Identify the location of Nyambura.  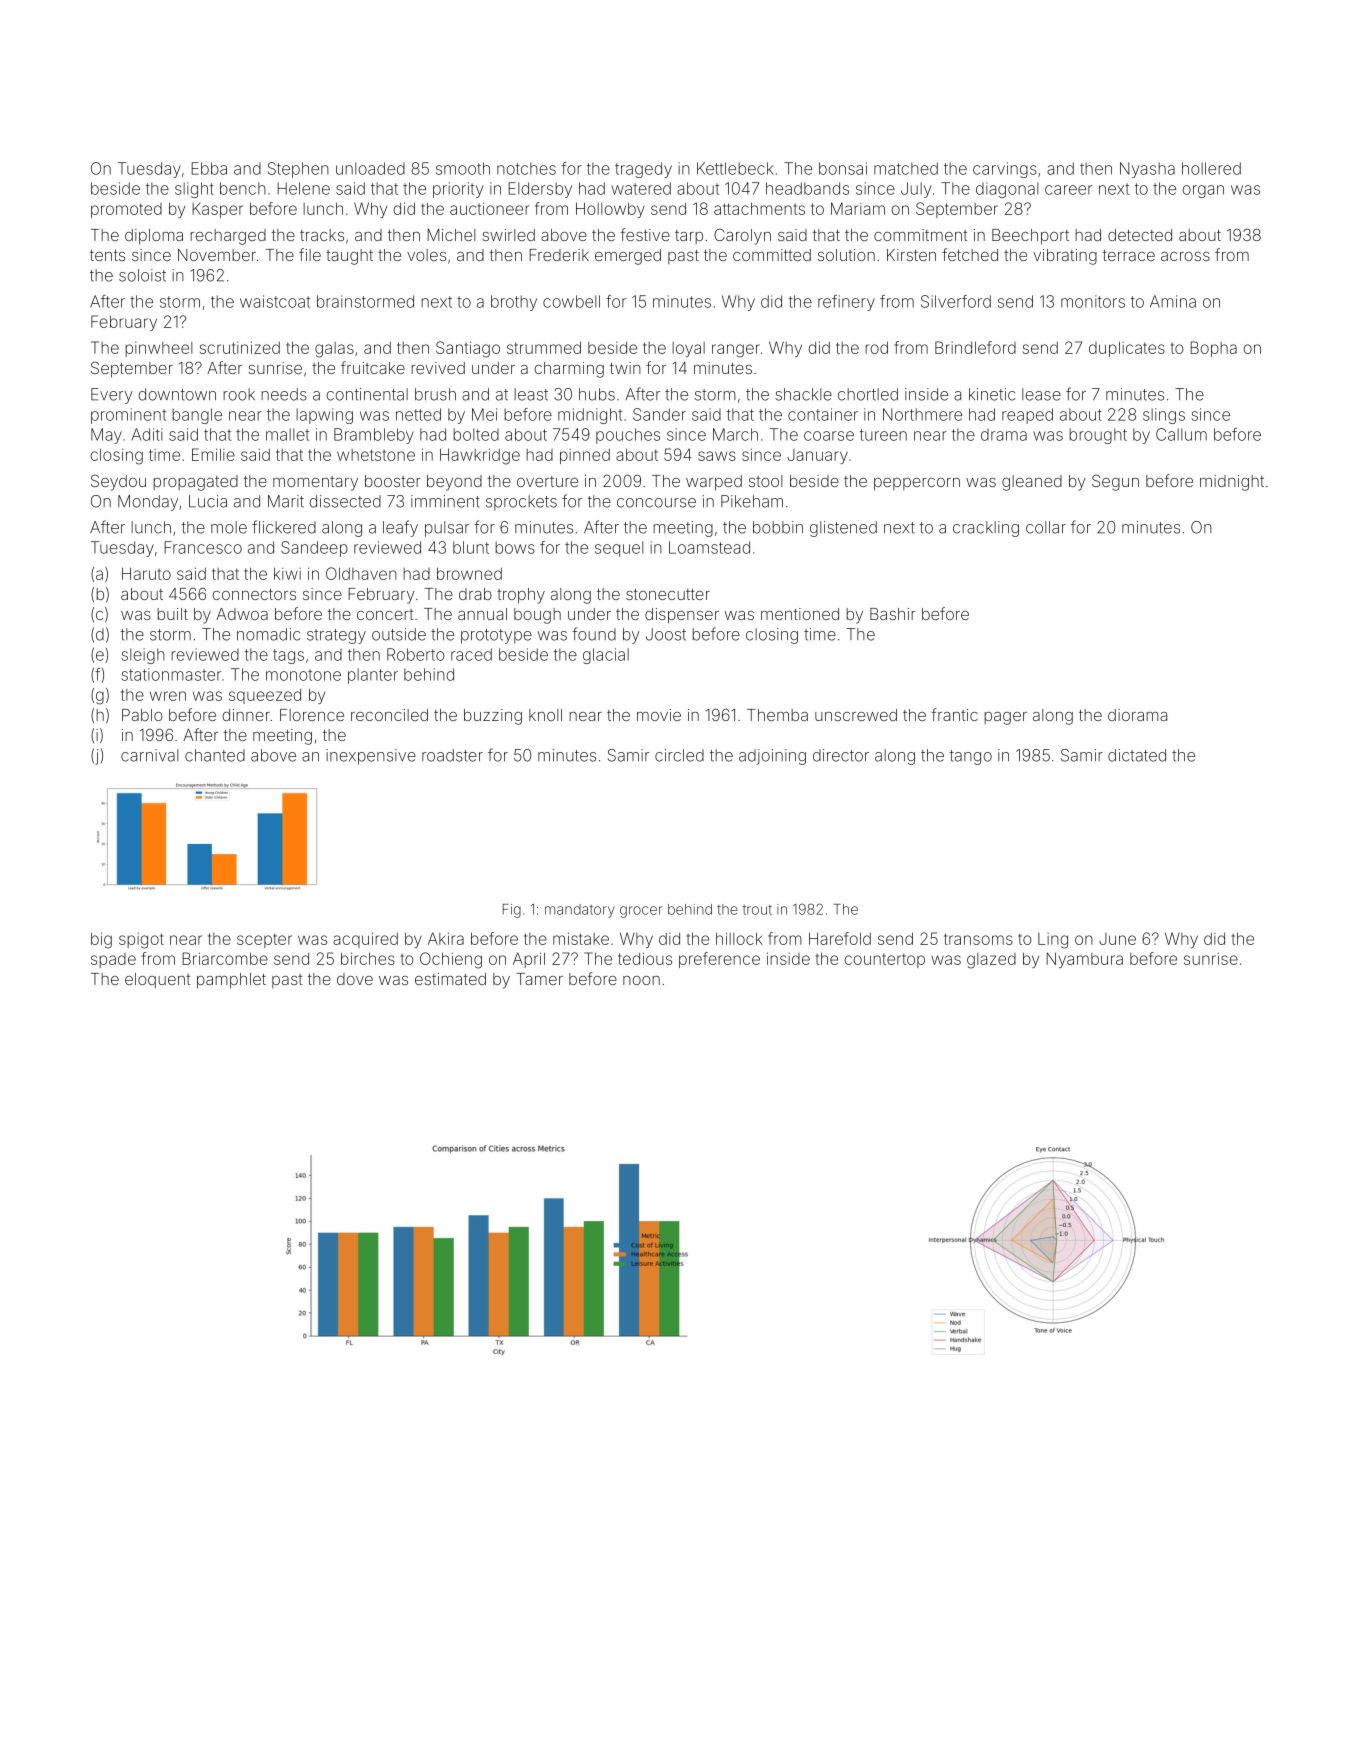
(1084, 960).
